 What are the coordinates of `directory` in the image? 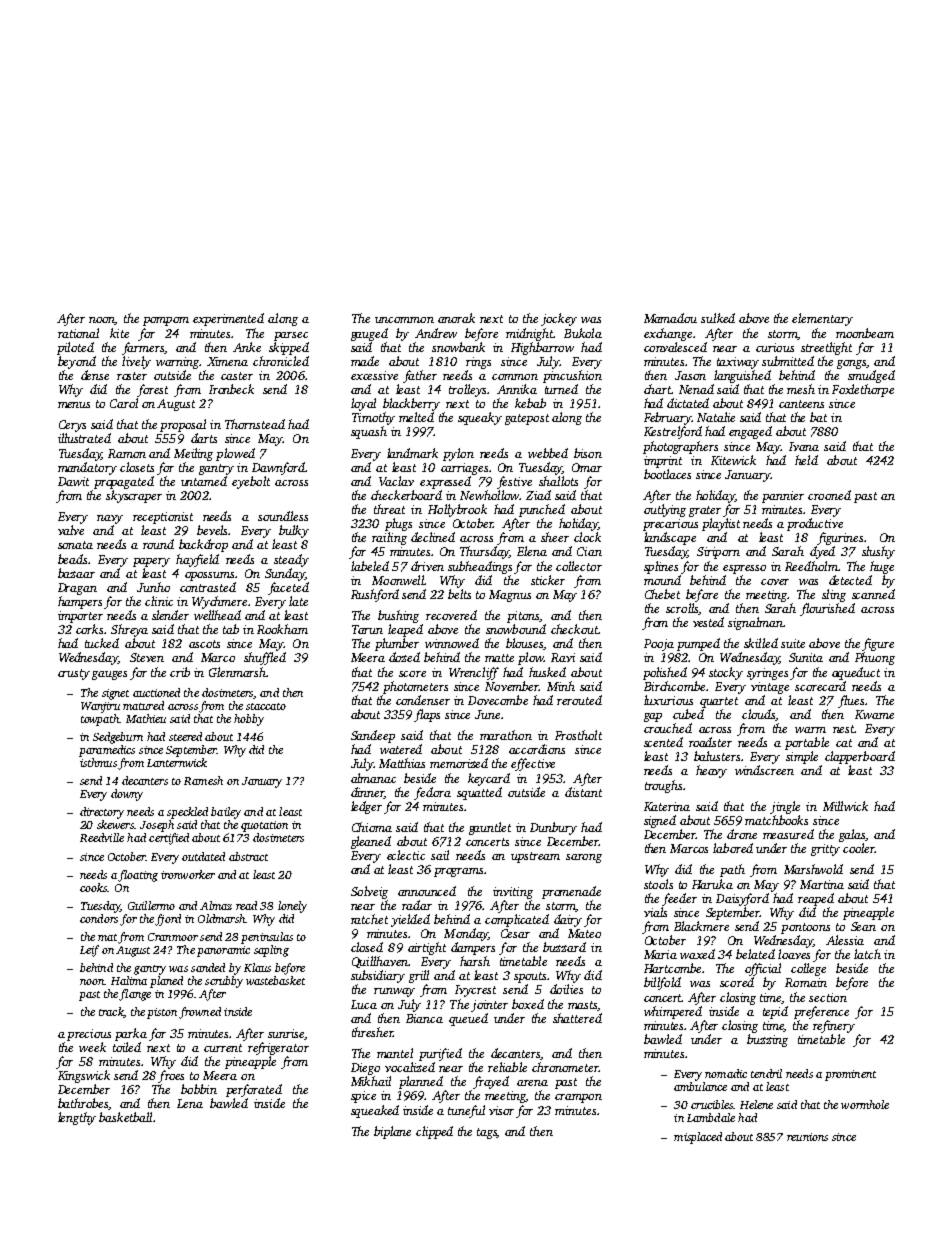 It's located at (102, 813).
